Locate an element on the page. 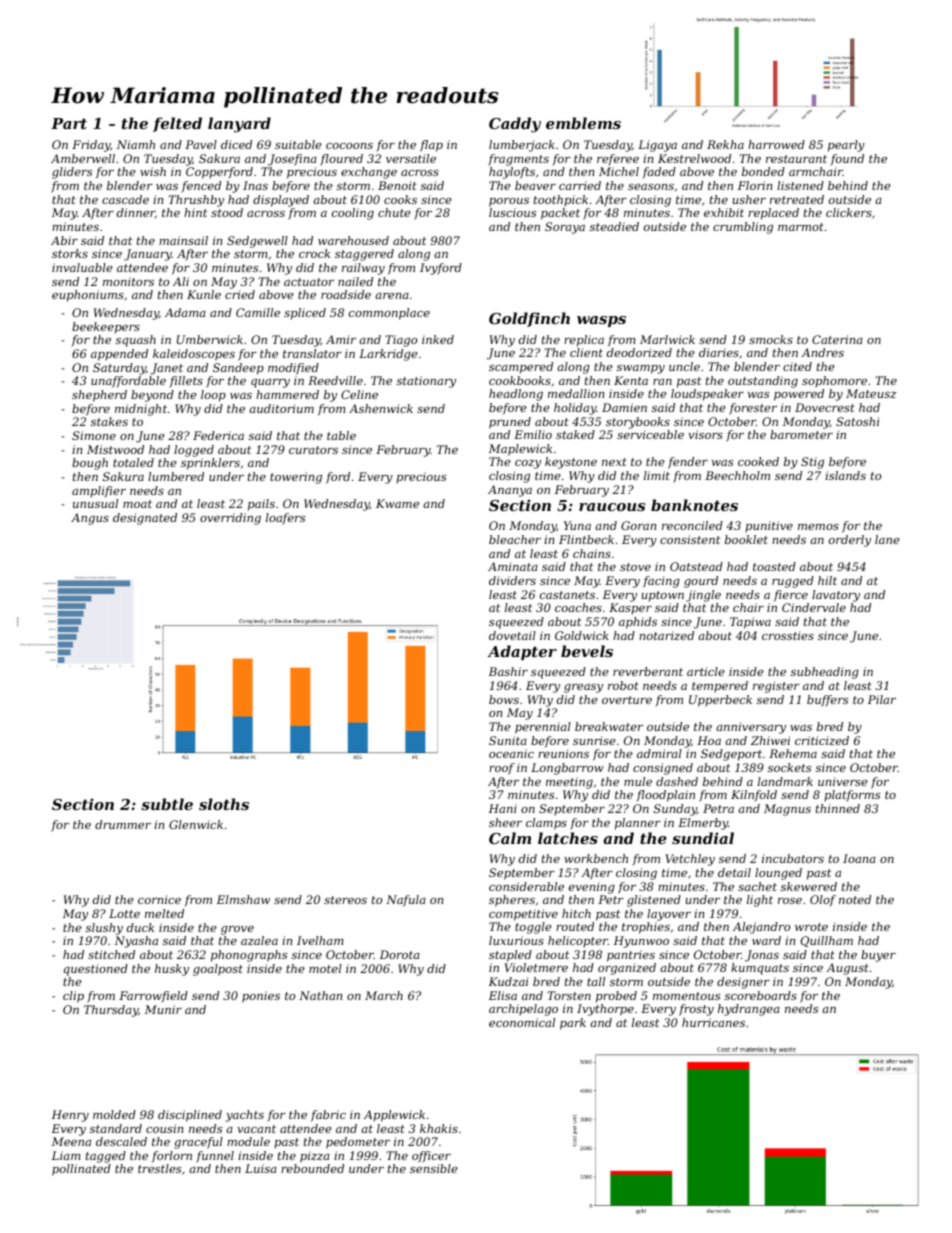  rebounded is located at coordinates (312, 1168).
